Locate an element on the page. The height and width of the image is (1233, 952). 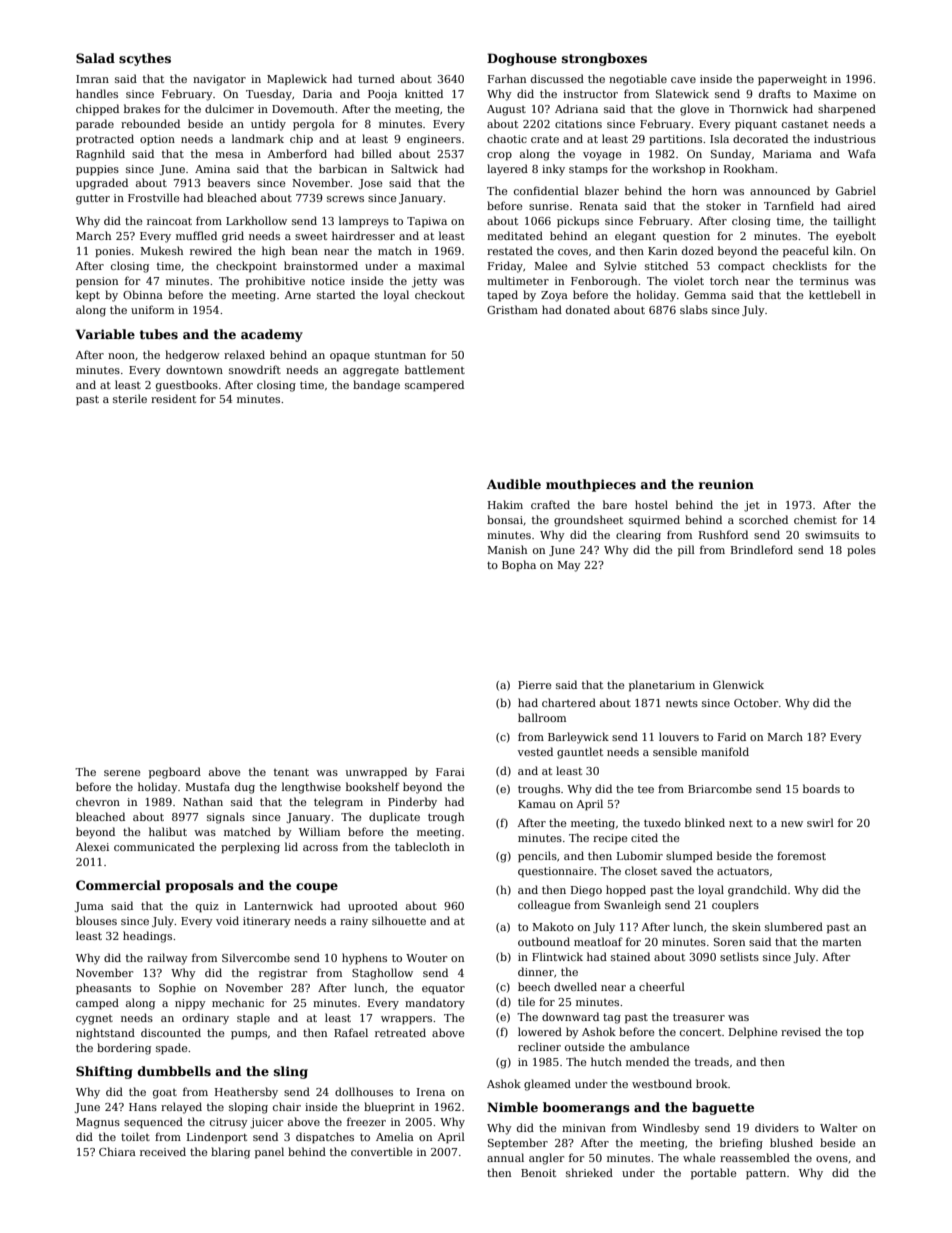
setlists is located at coordinates (739, 956).
